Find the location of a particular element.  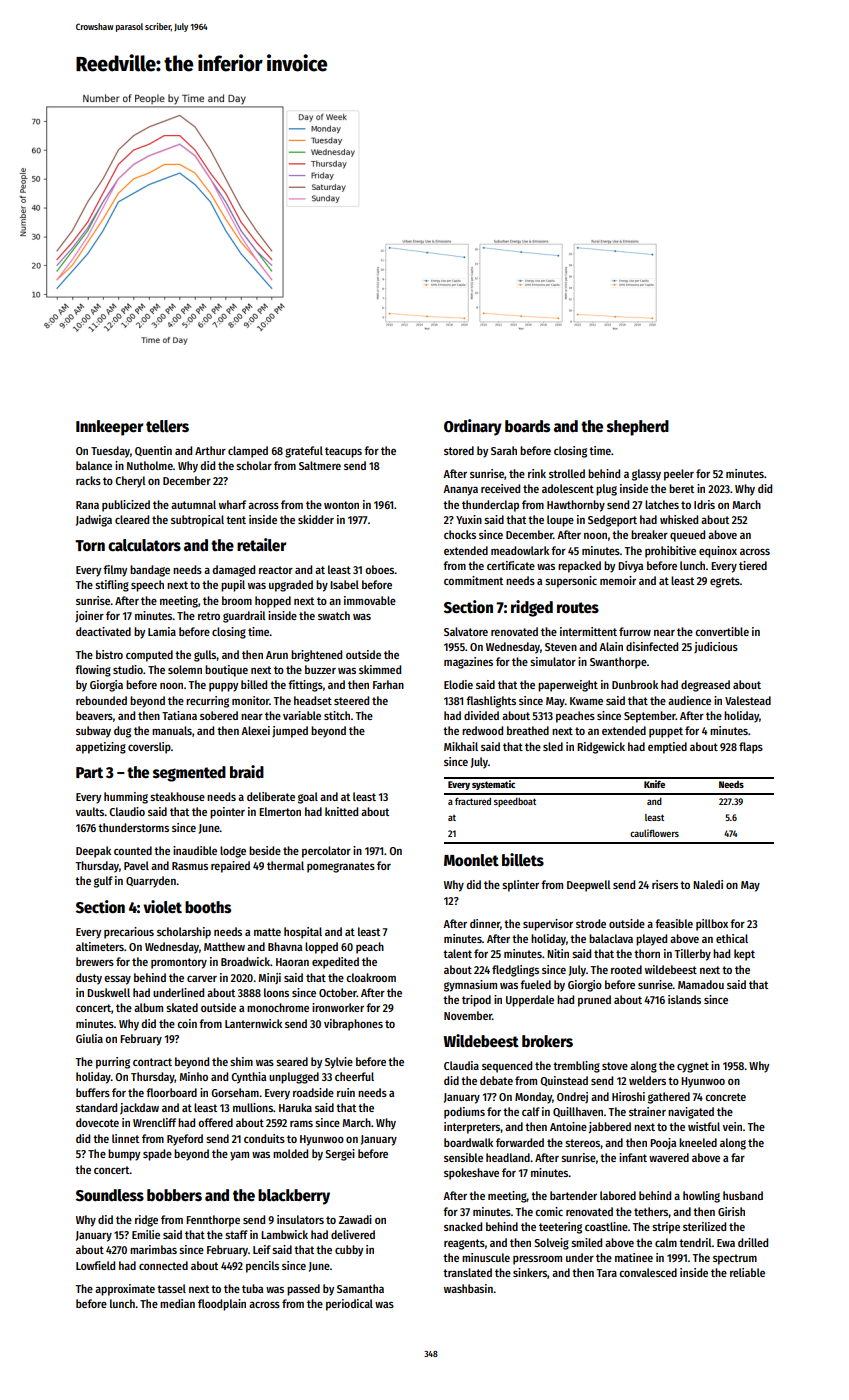

teacups is located at coordinates (343, 452).
